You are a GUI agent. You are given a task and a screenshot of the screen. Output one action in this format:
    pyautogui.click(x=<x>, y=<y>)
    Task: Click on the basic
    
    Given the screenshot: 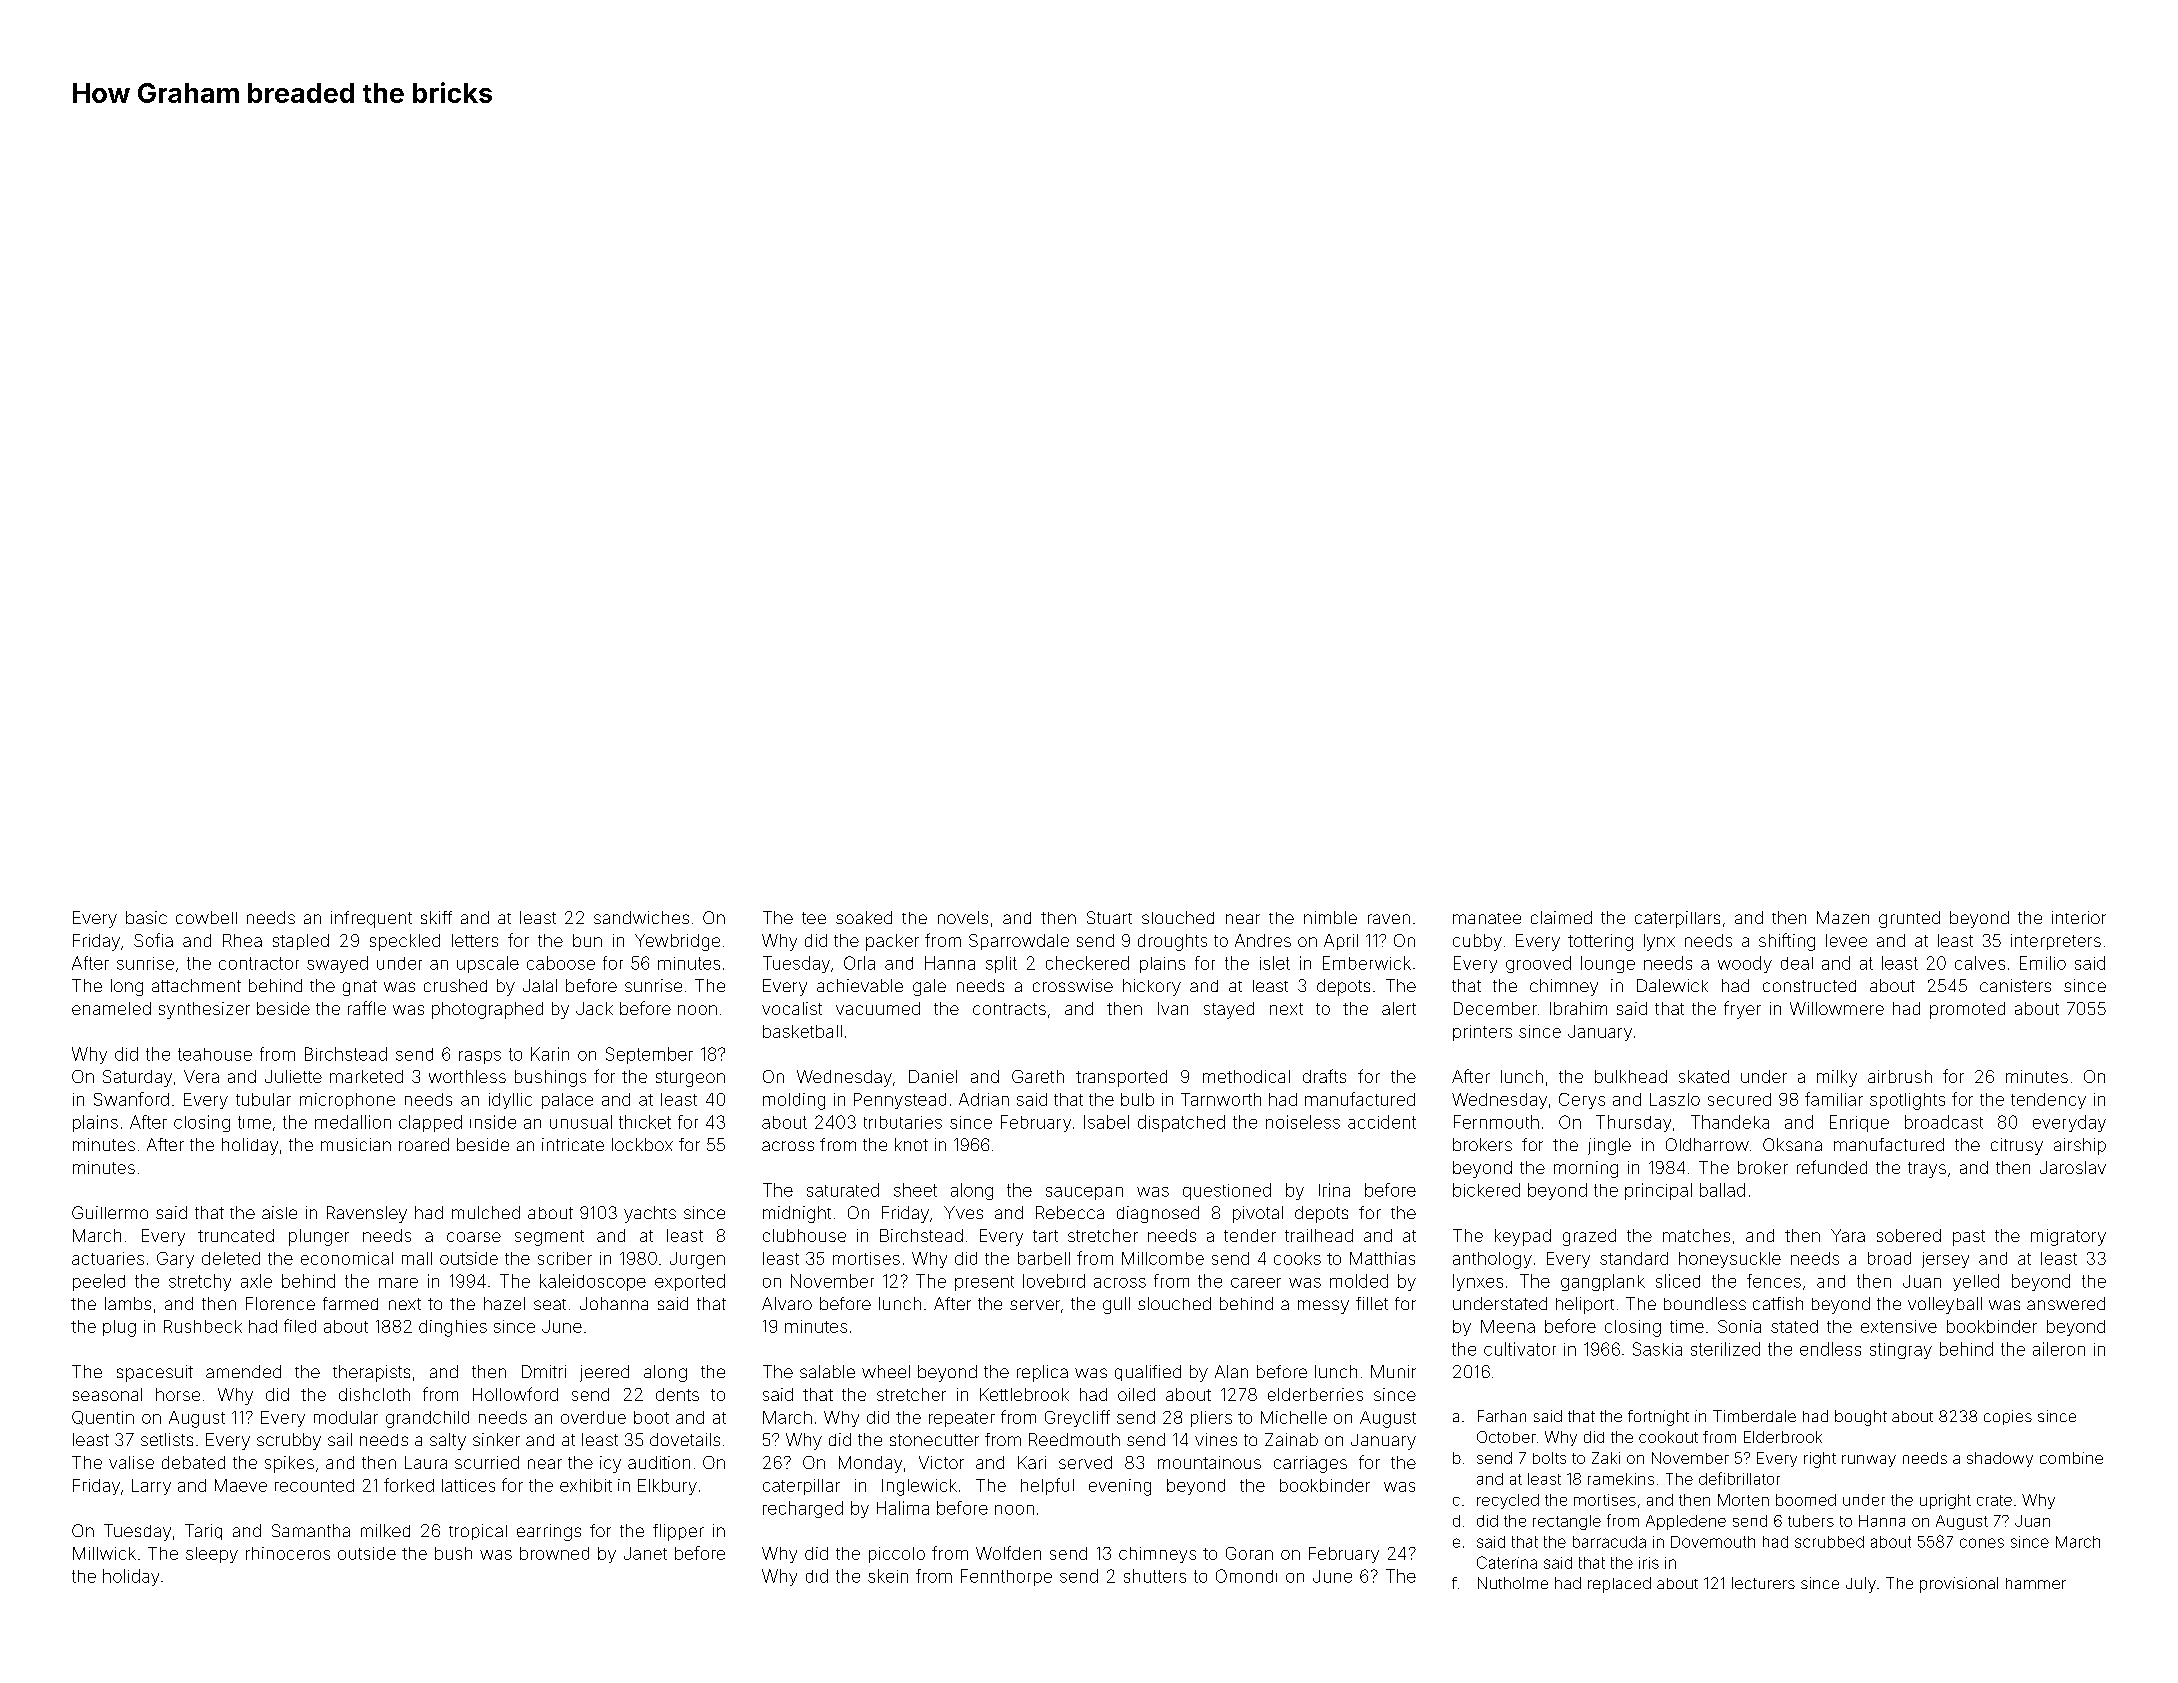 What is the action you would take?
    pyautogui.click(x=146, y=917)
